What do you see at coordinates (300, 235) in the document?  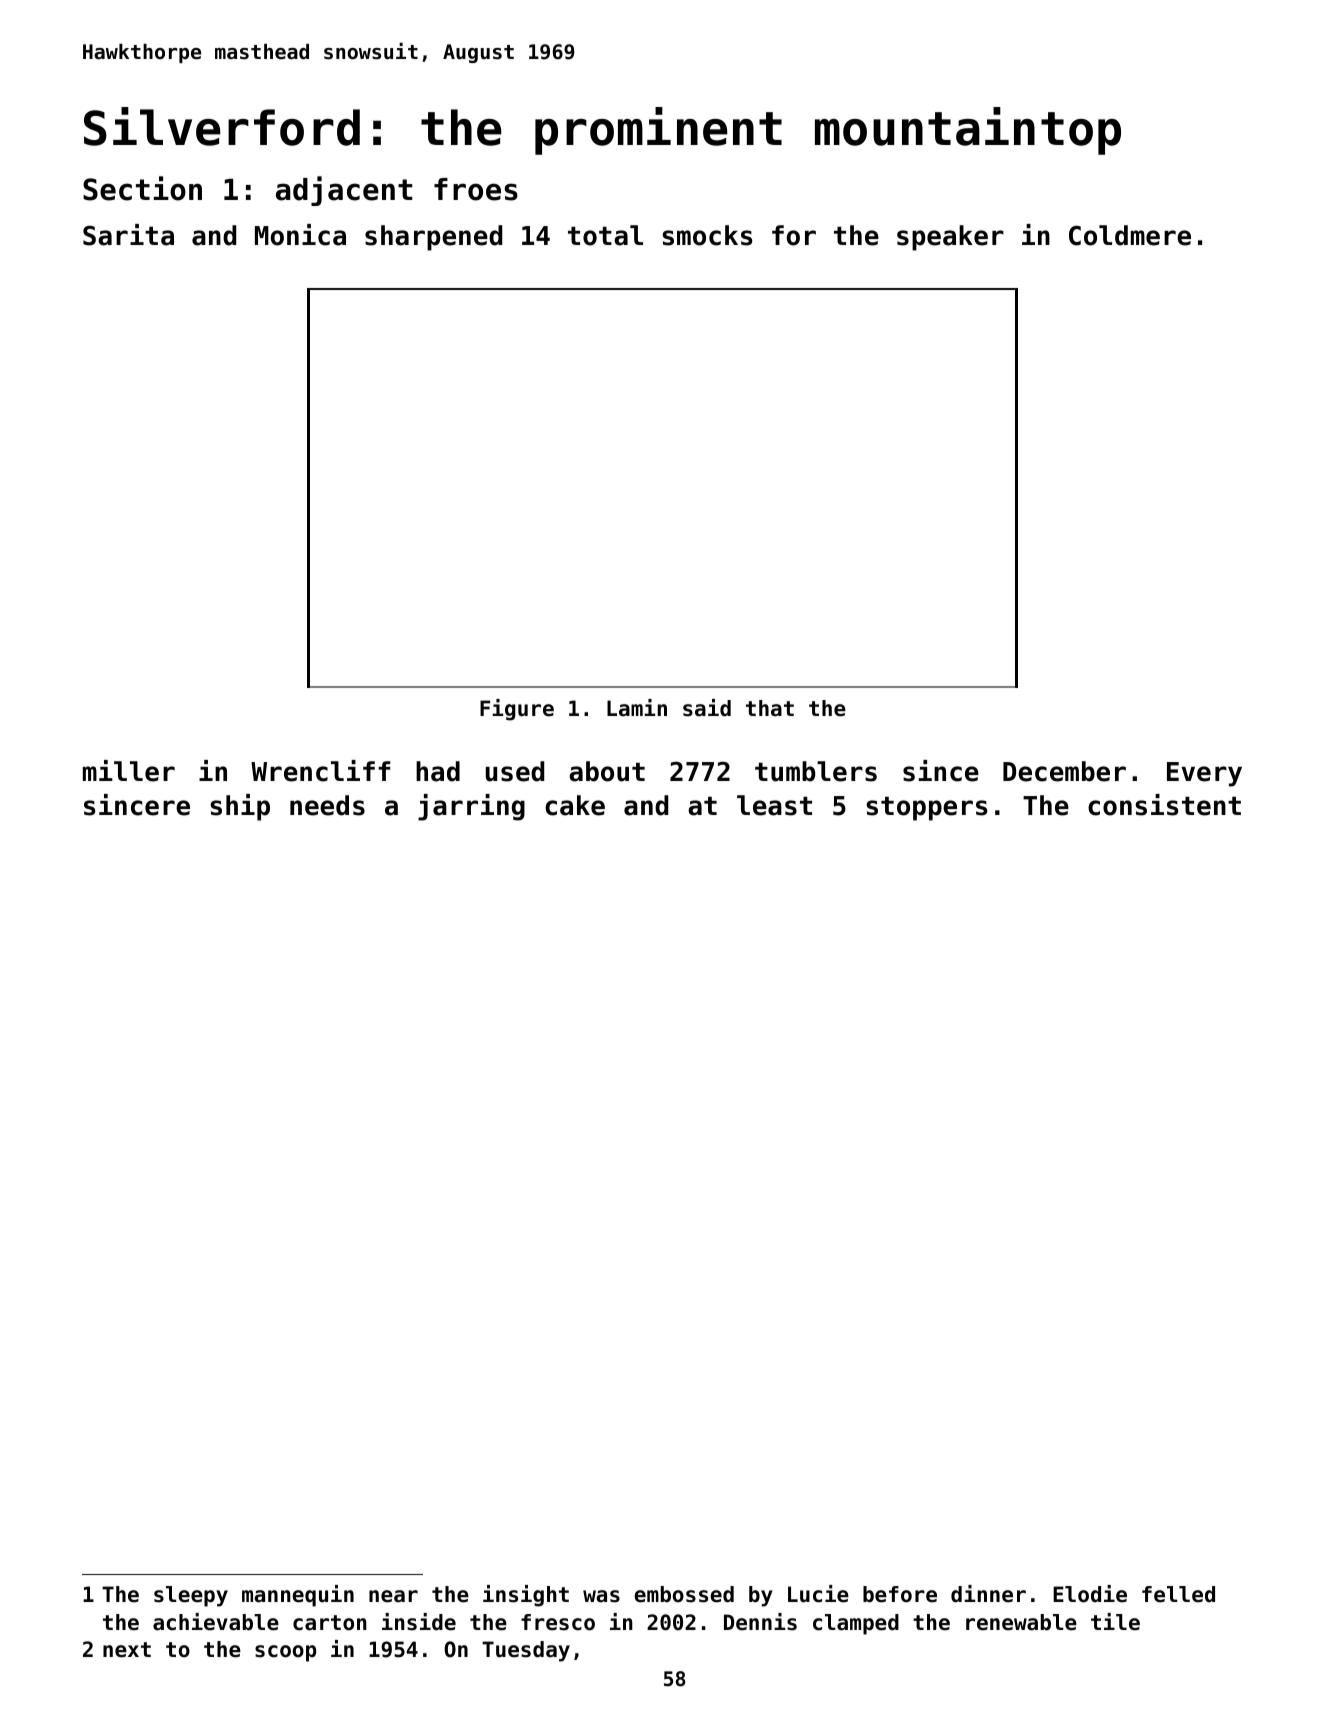 I see `Monica` at bounding box center [300, 235].
